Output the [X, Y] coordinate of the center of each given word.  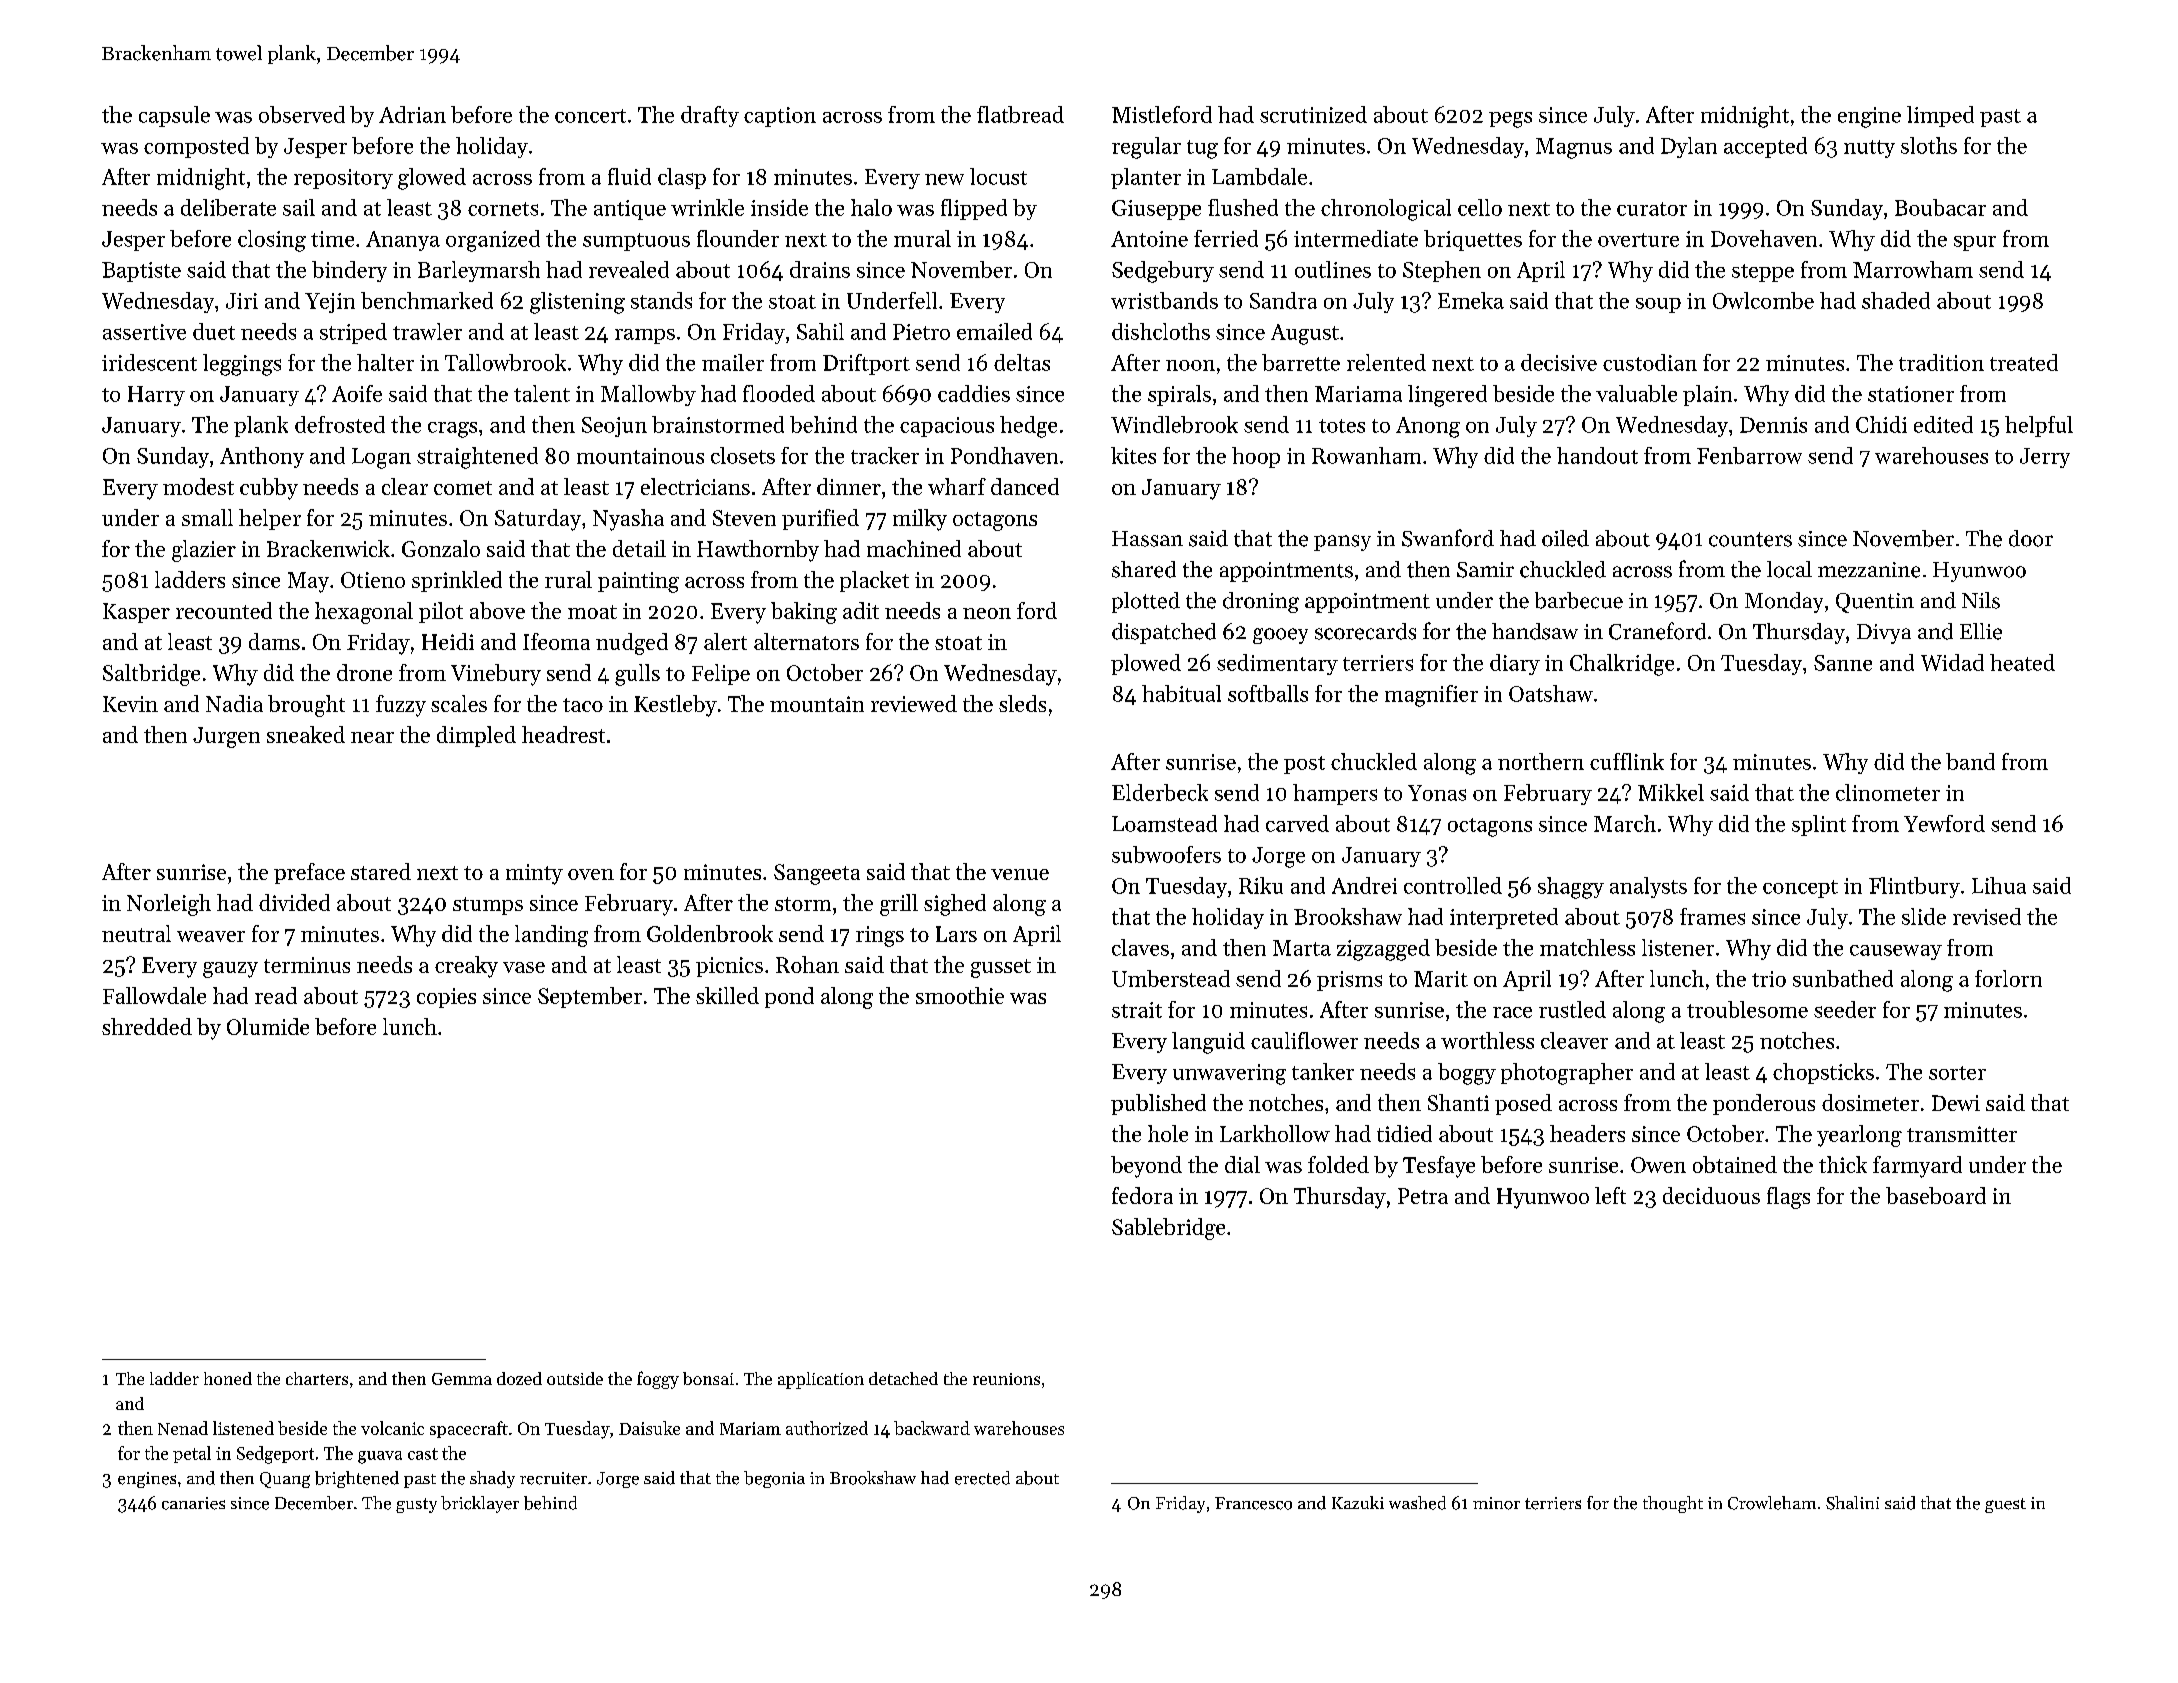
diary [1515, 664]
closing [272, 241]
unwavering [1229, 1074]
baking [804, 613]
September [590, 997]
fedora [1142, 1195]
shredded [147, 1026]
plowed [1146, 664]
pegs [1510, 120]
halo [871, 207]
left [1610, 1195]
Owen [1658, 1165]
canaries [193, 1503]
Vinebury [496, 675]
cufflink [1627, 761]
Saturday [538, 520]
